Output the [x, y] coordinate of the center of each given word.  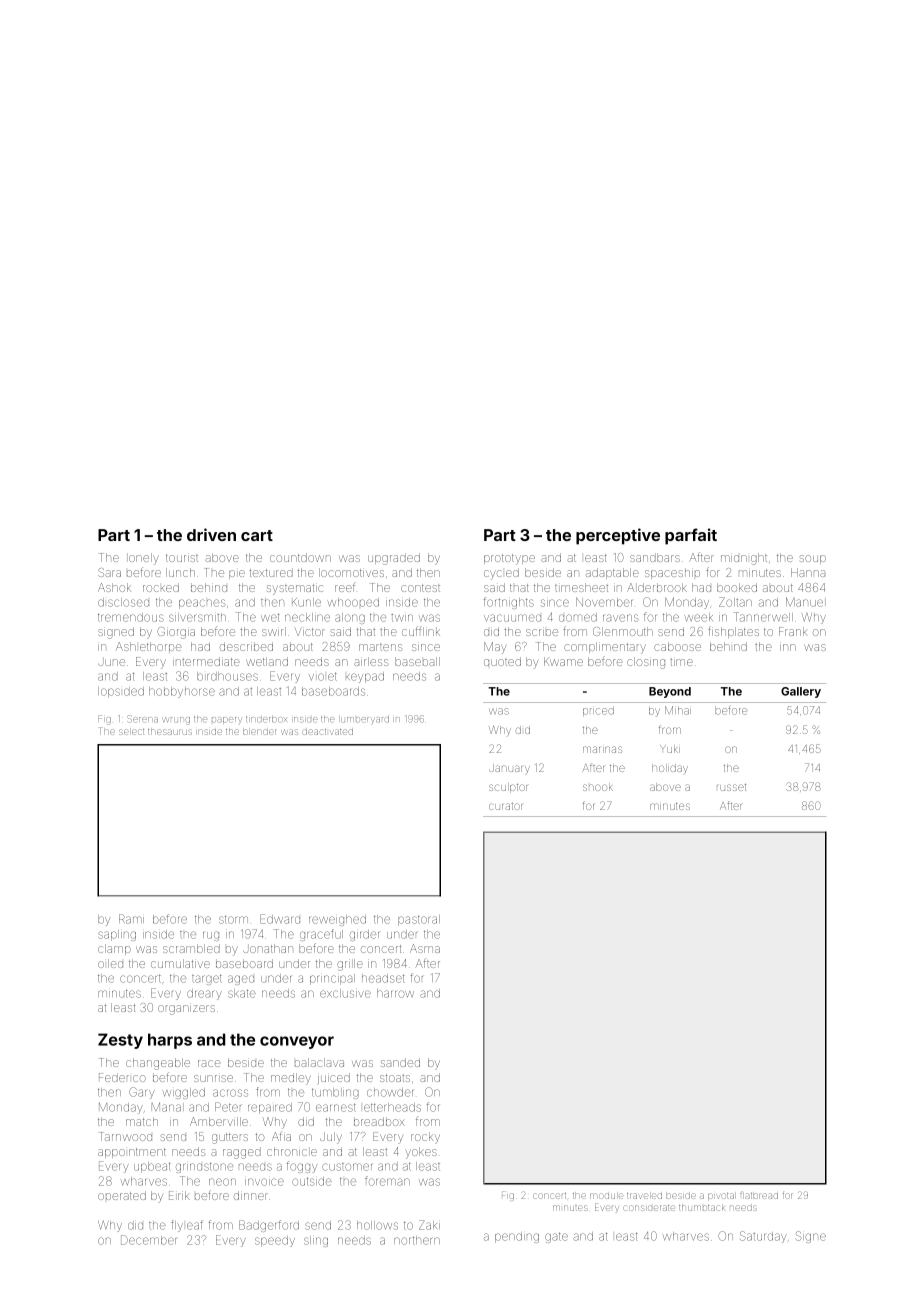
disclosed [123, 602]
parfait [691, 536]
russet [731, 787]
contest [420, 588]
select [131, 732]
